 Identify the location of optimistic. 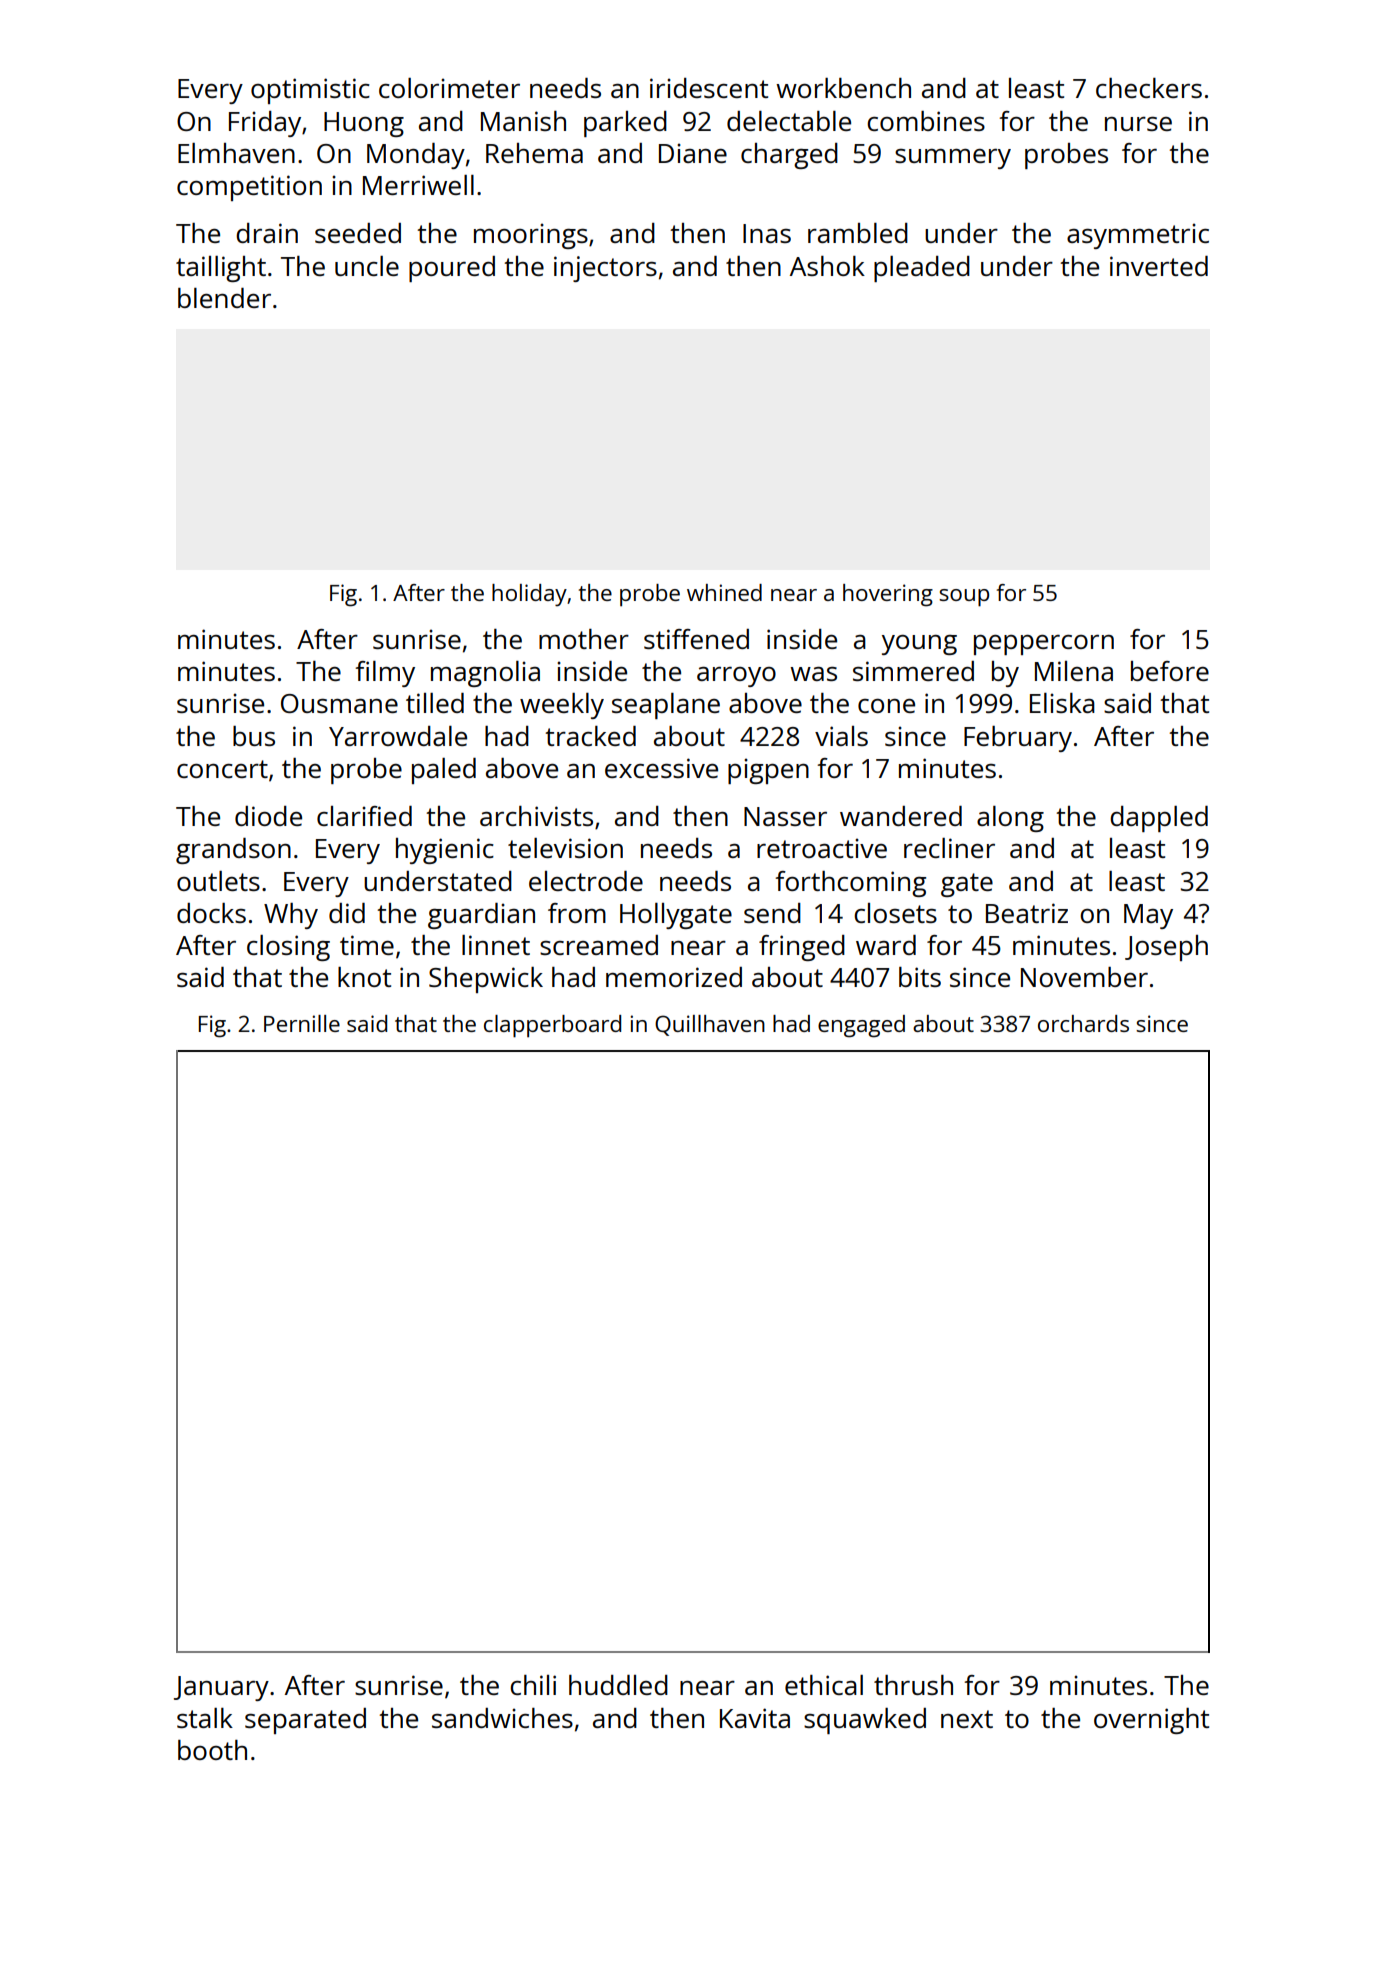
(310, 91).
